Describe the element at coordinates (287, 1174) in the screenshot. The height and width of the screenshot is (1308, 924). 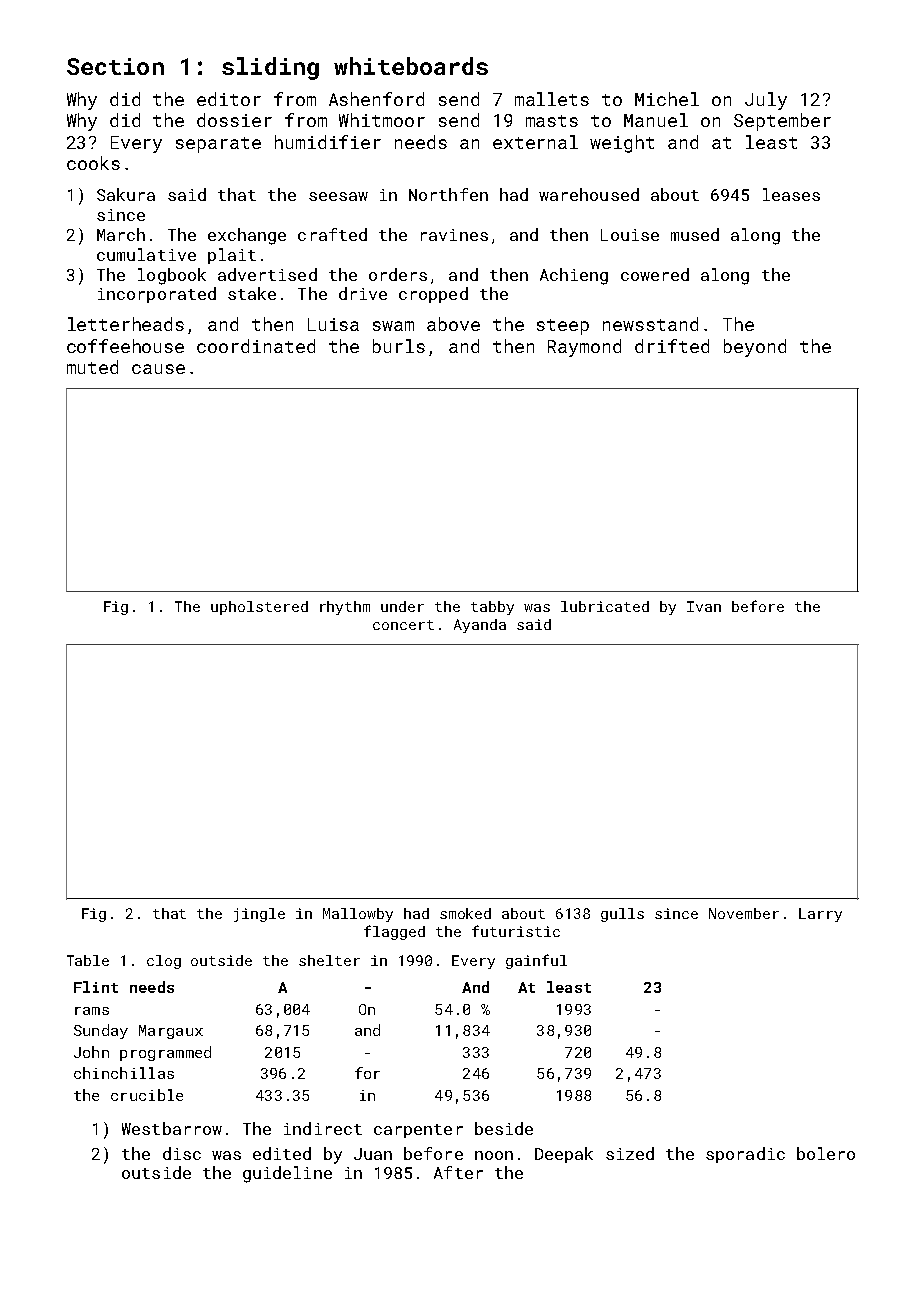
I see `guideline` at that location.
